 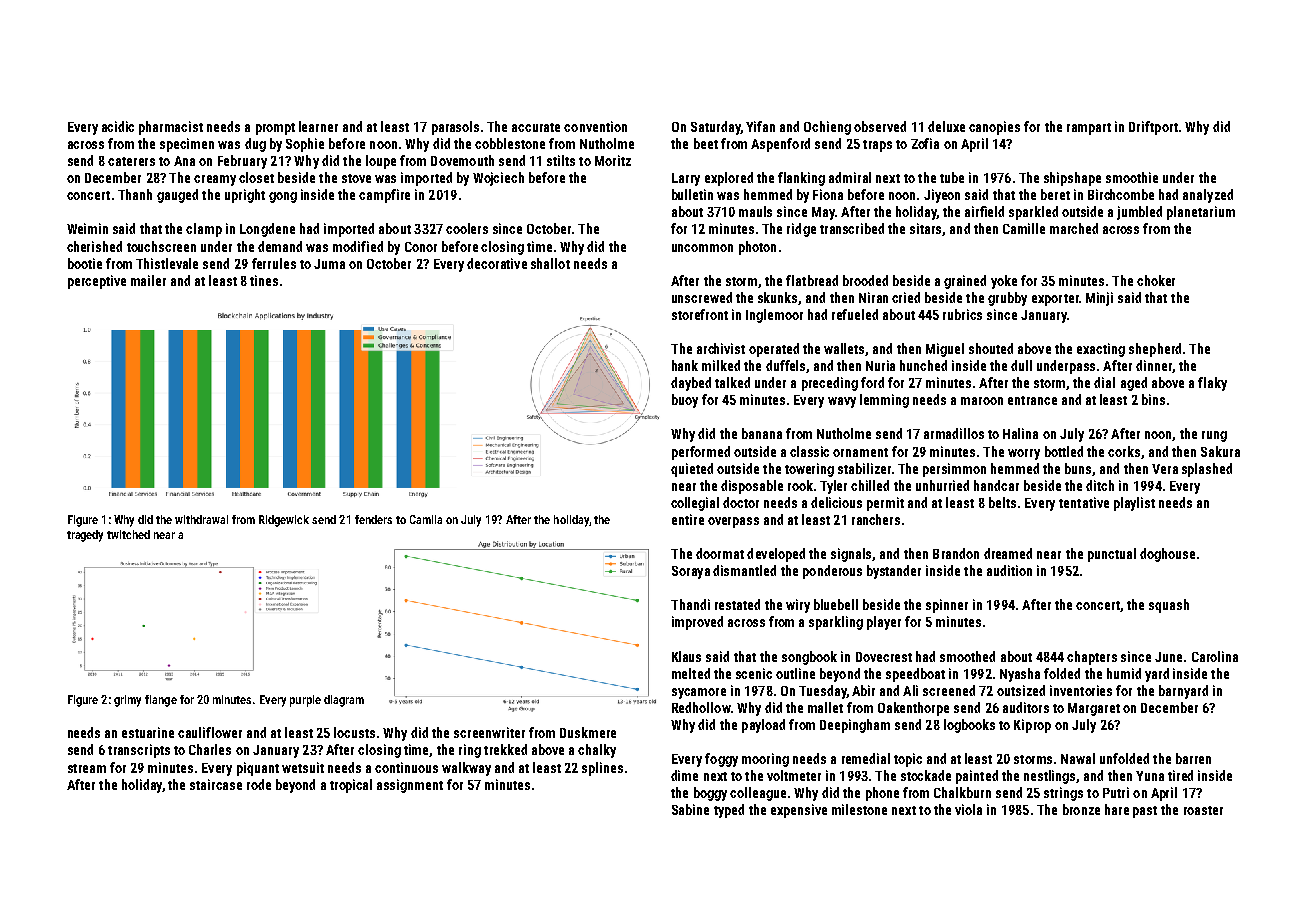 What do you see at coordinates (690, 809) in the document?
I see `Sabine` at bounding box center [690, 809].
